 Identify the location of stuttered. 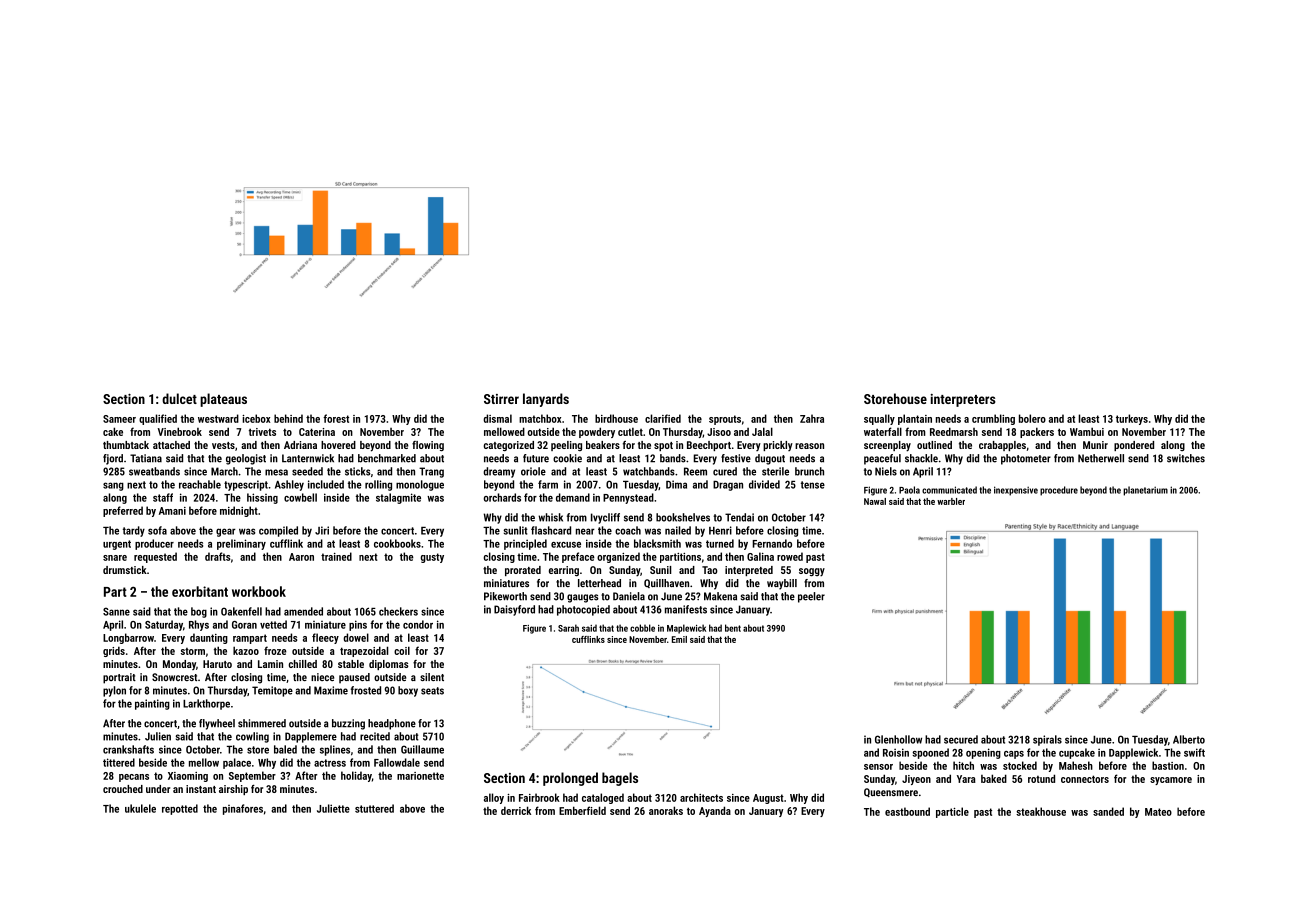
(374, 808).
